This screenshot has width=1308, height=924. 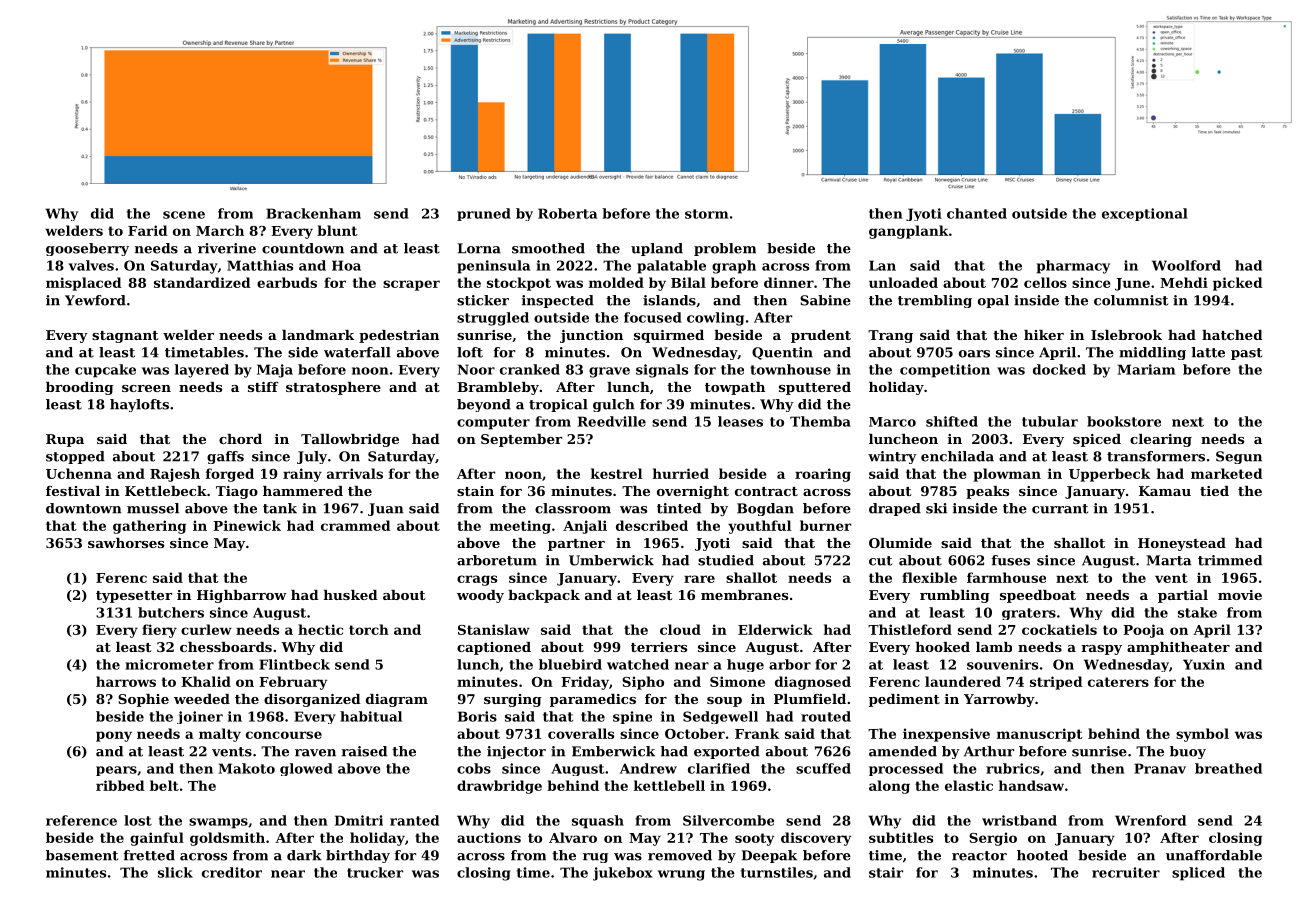 I want to click on Dmitri, so click(x=359, y=820).
